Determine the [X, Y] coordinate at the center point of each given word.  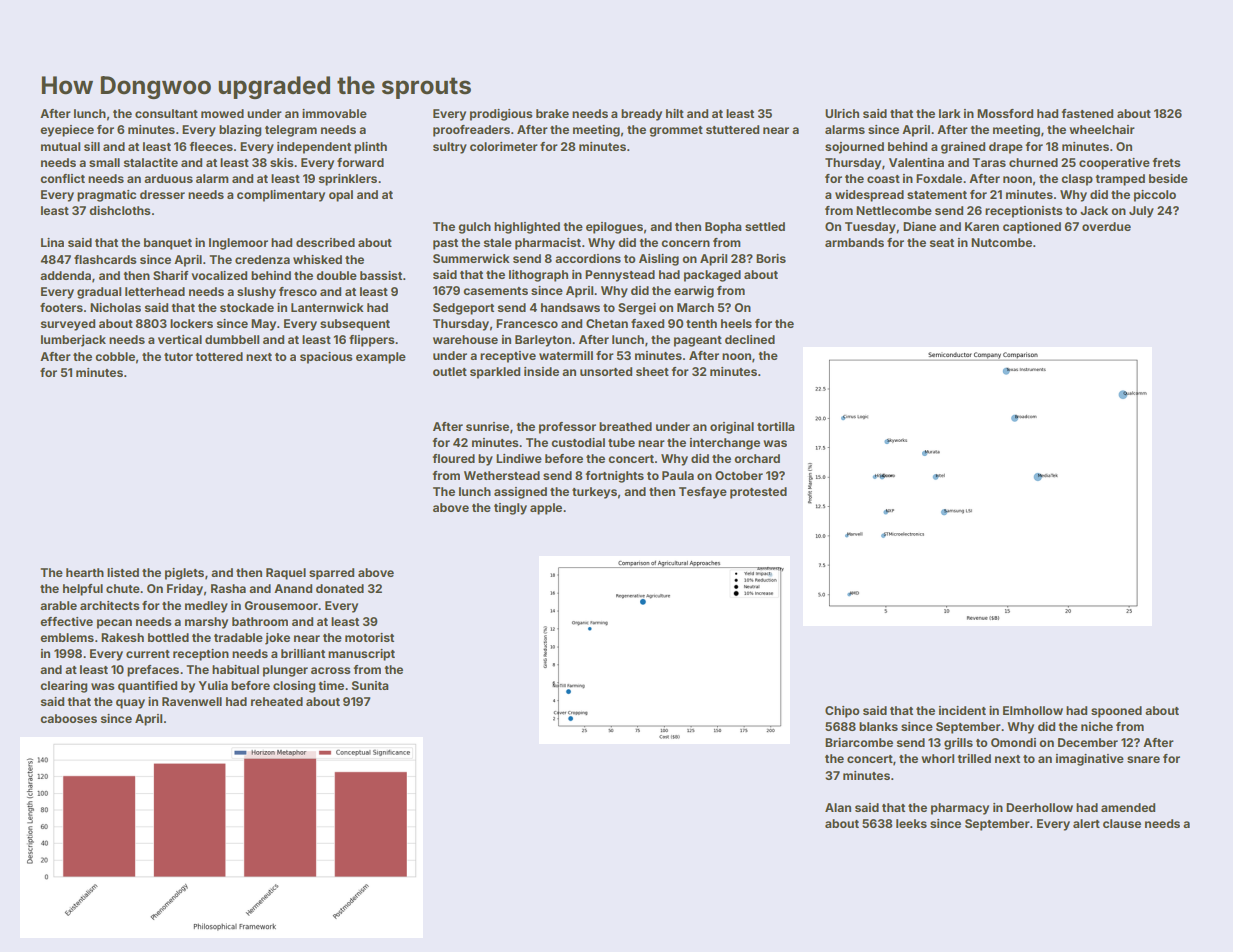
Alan [838, 807]
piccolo [1155, 196]
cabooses [68, 718]
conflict [62, 178]
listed [123, 572]
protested [758, 493]
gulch [474, 228]
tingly [510, 509]
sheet [652, 371]
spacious [326, 358]
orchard [757, 458]
